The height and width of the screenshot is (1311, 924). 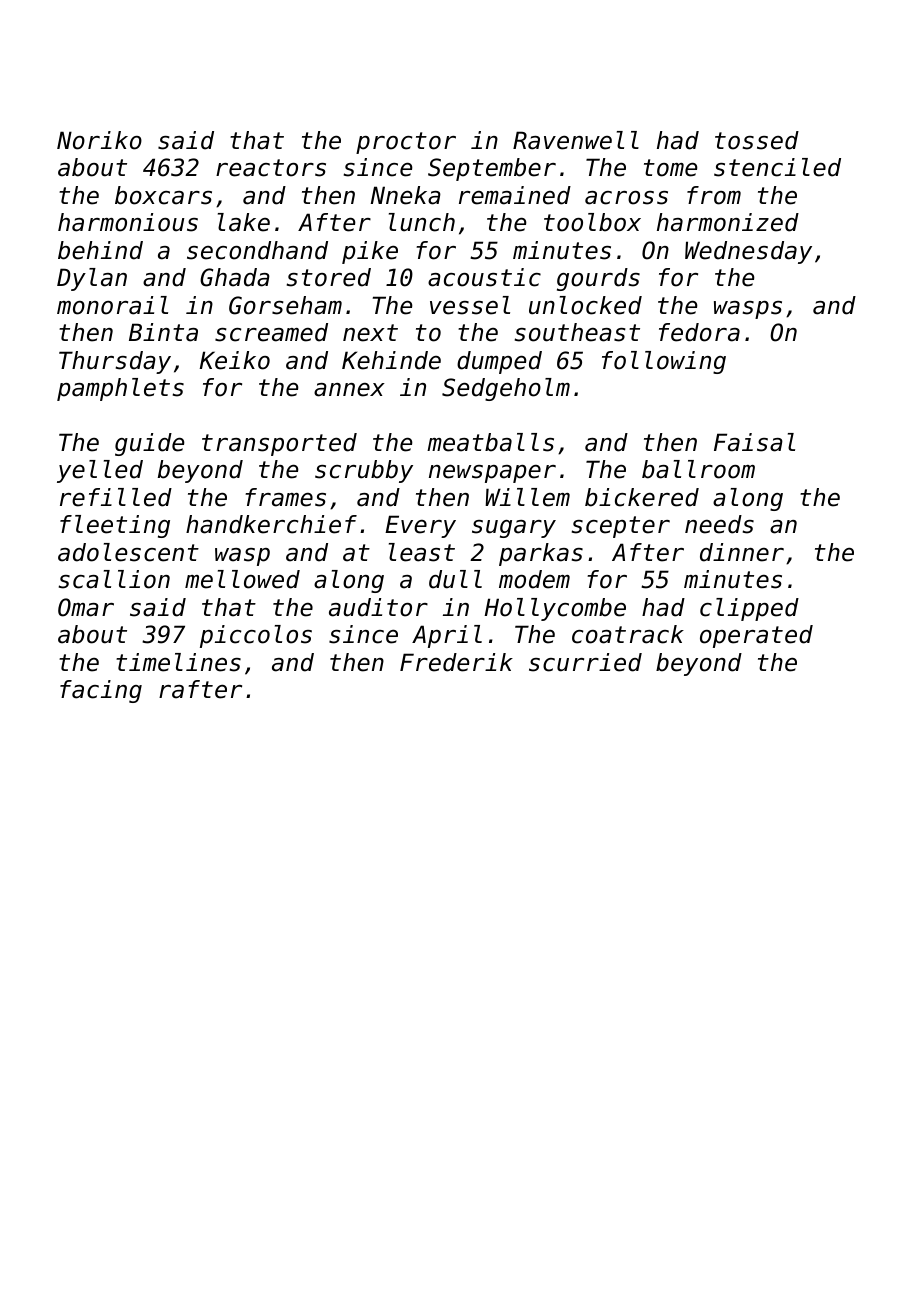 I want to click on tossed, so click(x=757, y=140).
